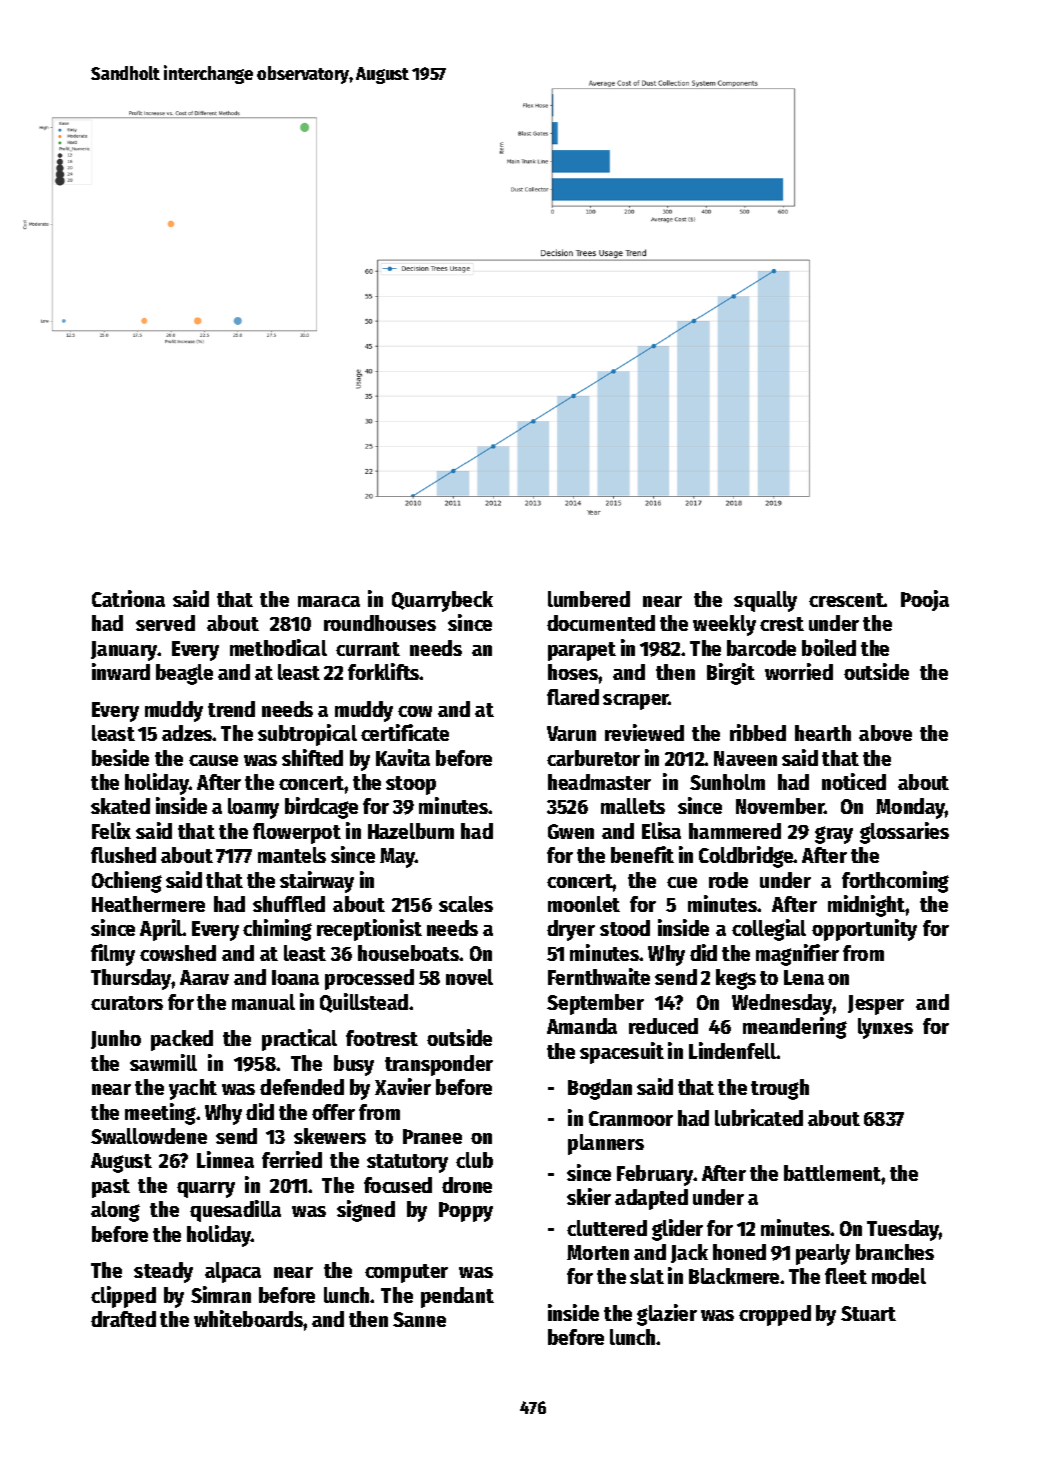 The image size is (1041, 1479). Describe the element at coordinates (225, 1159) in the screenshot. I see `Linnea` at that location.
